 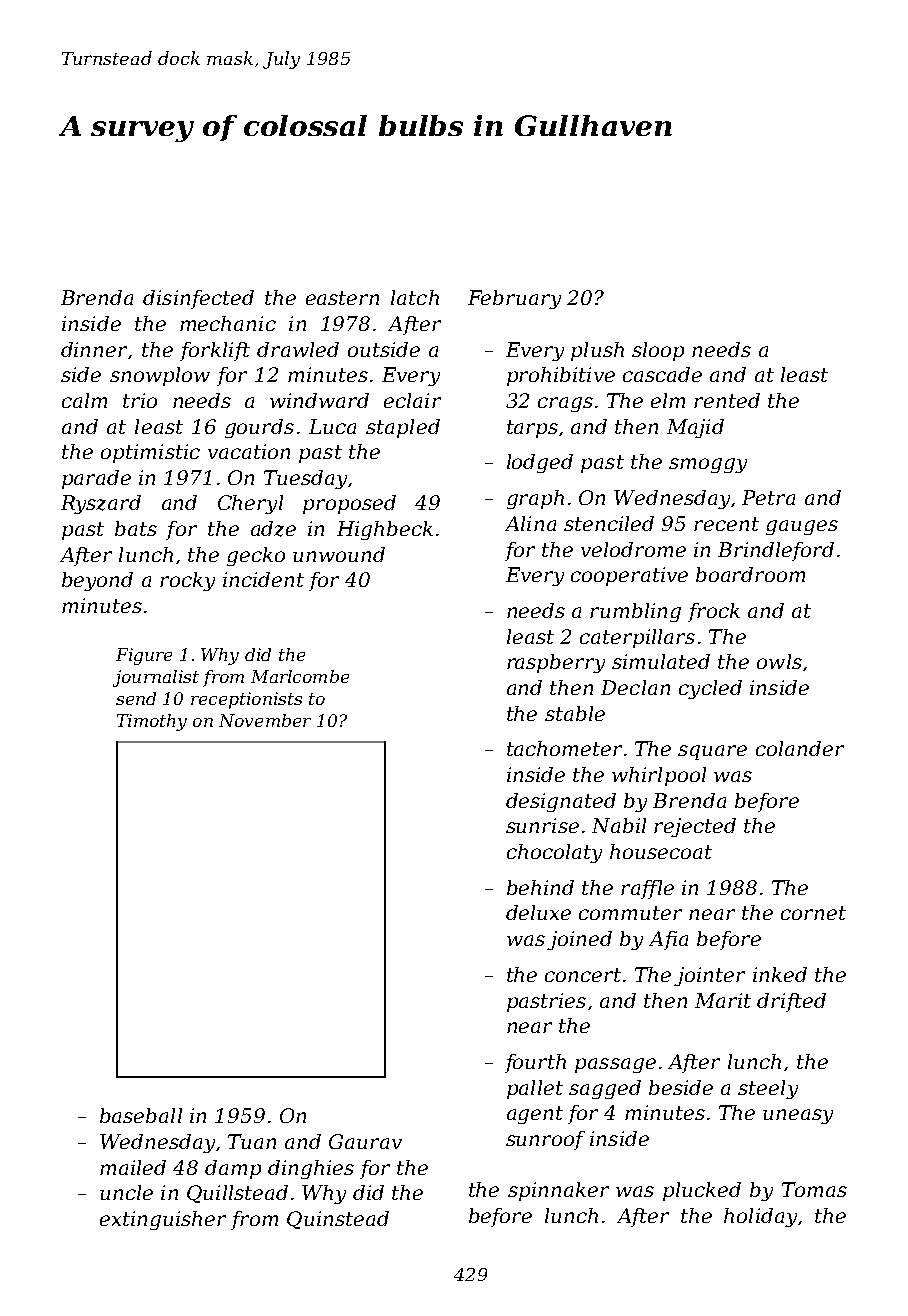 What do you see at coordinates (658, 351) in the page?
I see `sloop` at bounding box center [658, 351].
